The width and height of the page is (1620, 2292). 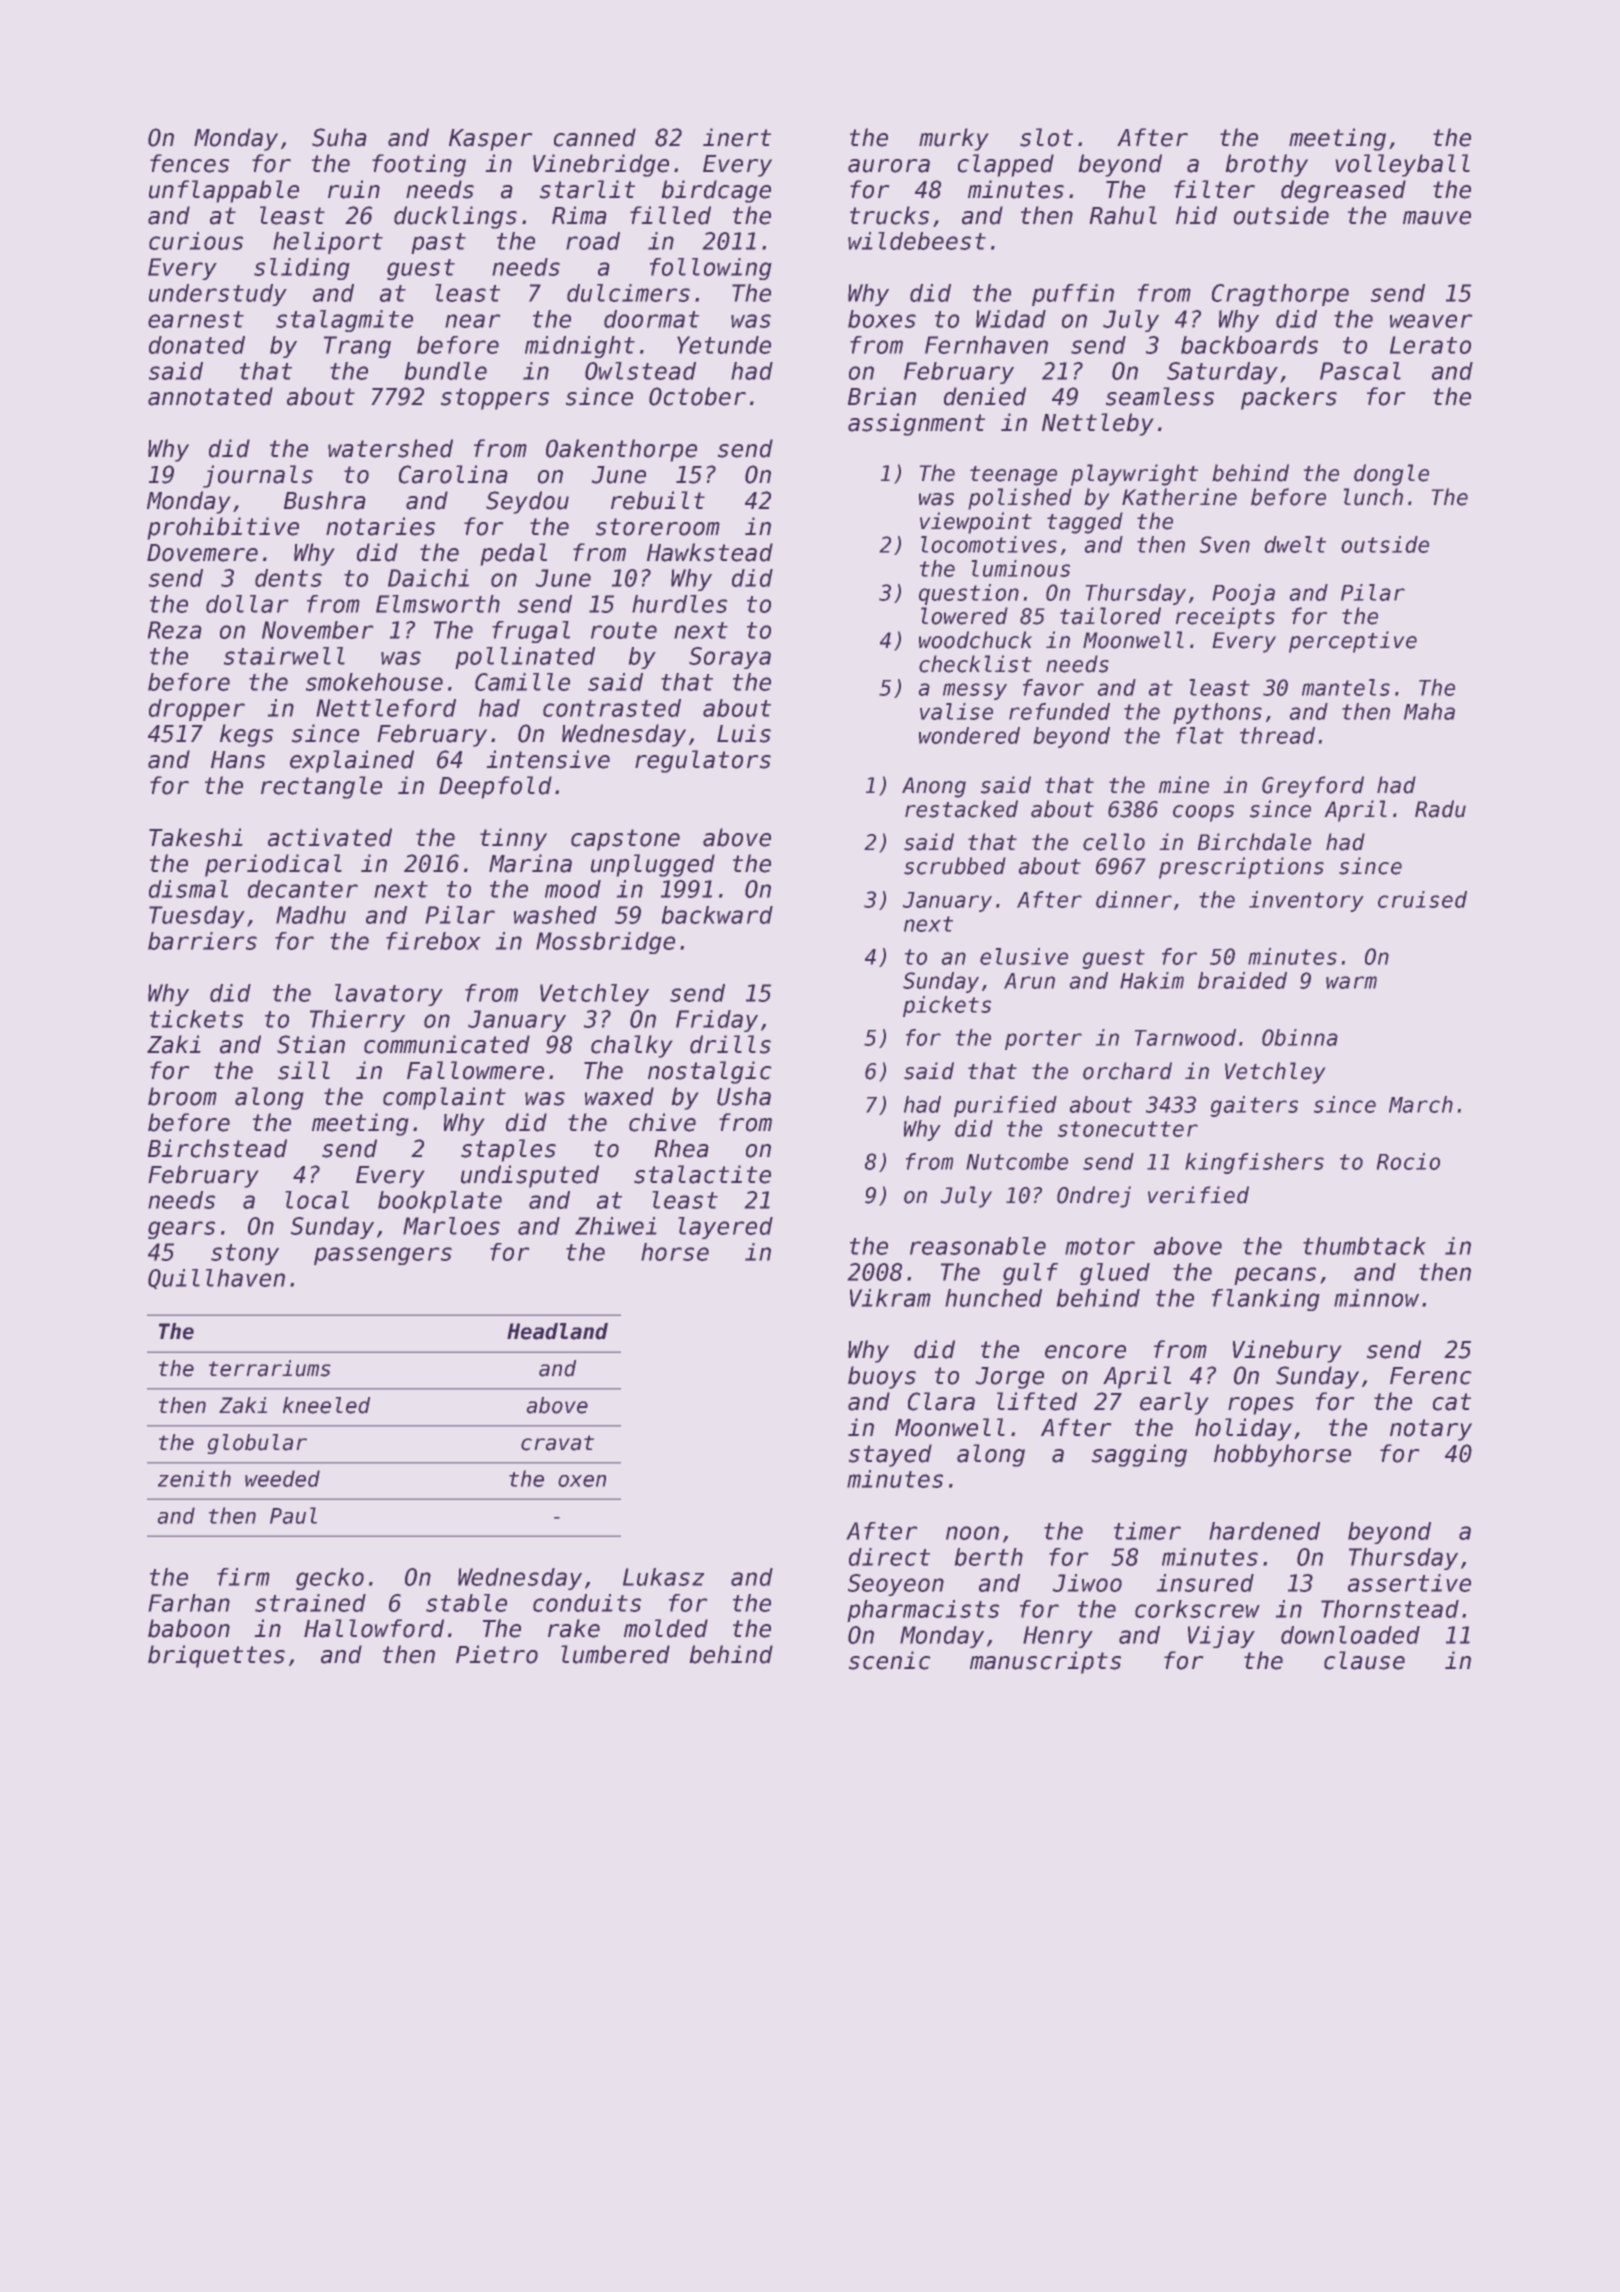 What do you see at coordinates (473, 321) in the page?
I see `near` at bounding box center [473, 321].
